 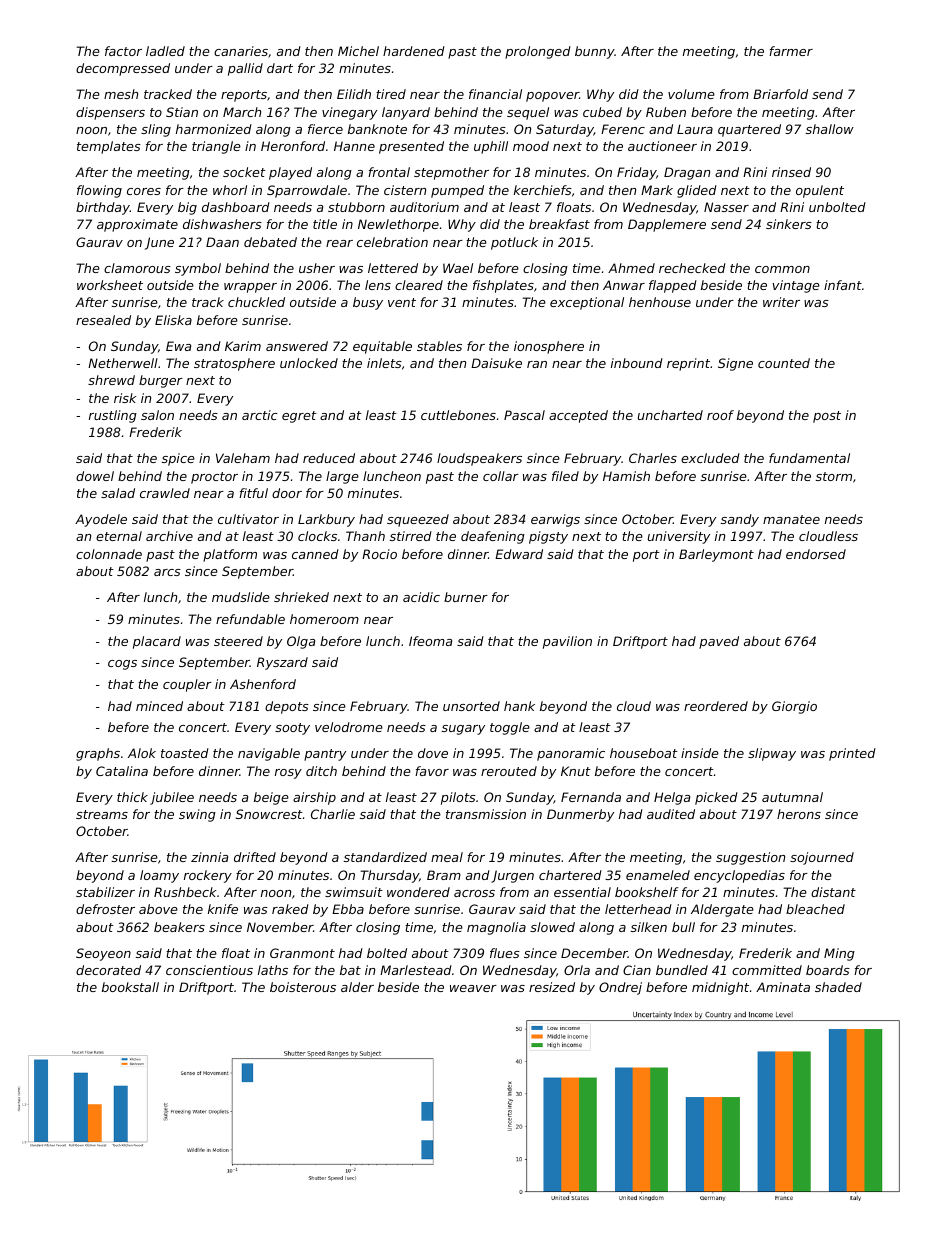 I want to click on rockery, so click(x=208, y=876).
